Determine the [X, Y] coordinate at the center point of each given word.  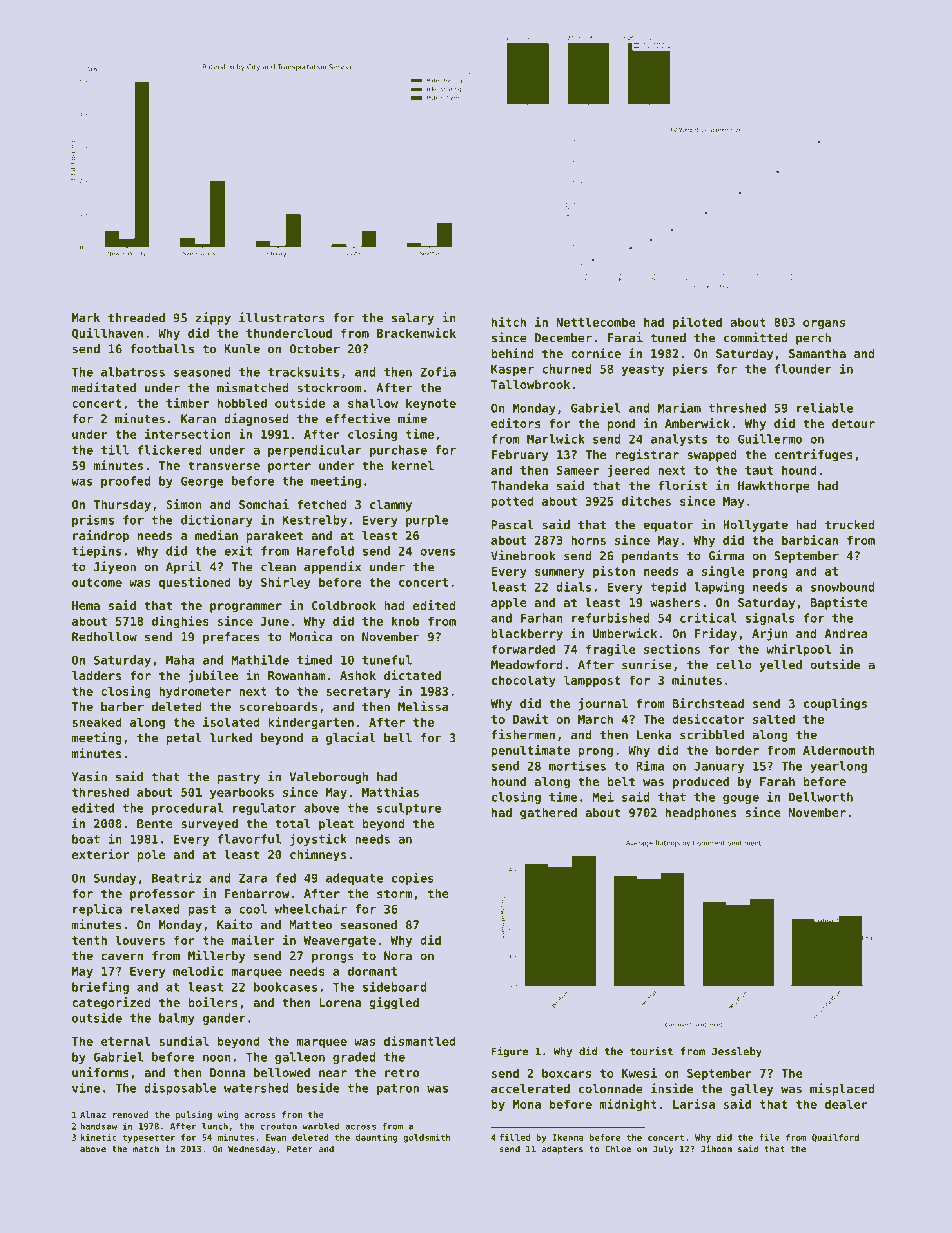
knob [405, 621]
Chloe [618, 1149]
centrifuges [814, 455]
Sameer [578, 470]
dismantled [420, 1041]
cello [734, 665]
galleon [300, 1058]
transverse [224, 465]
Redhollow [104, 637]
